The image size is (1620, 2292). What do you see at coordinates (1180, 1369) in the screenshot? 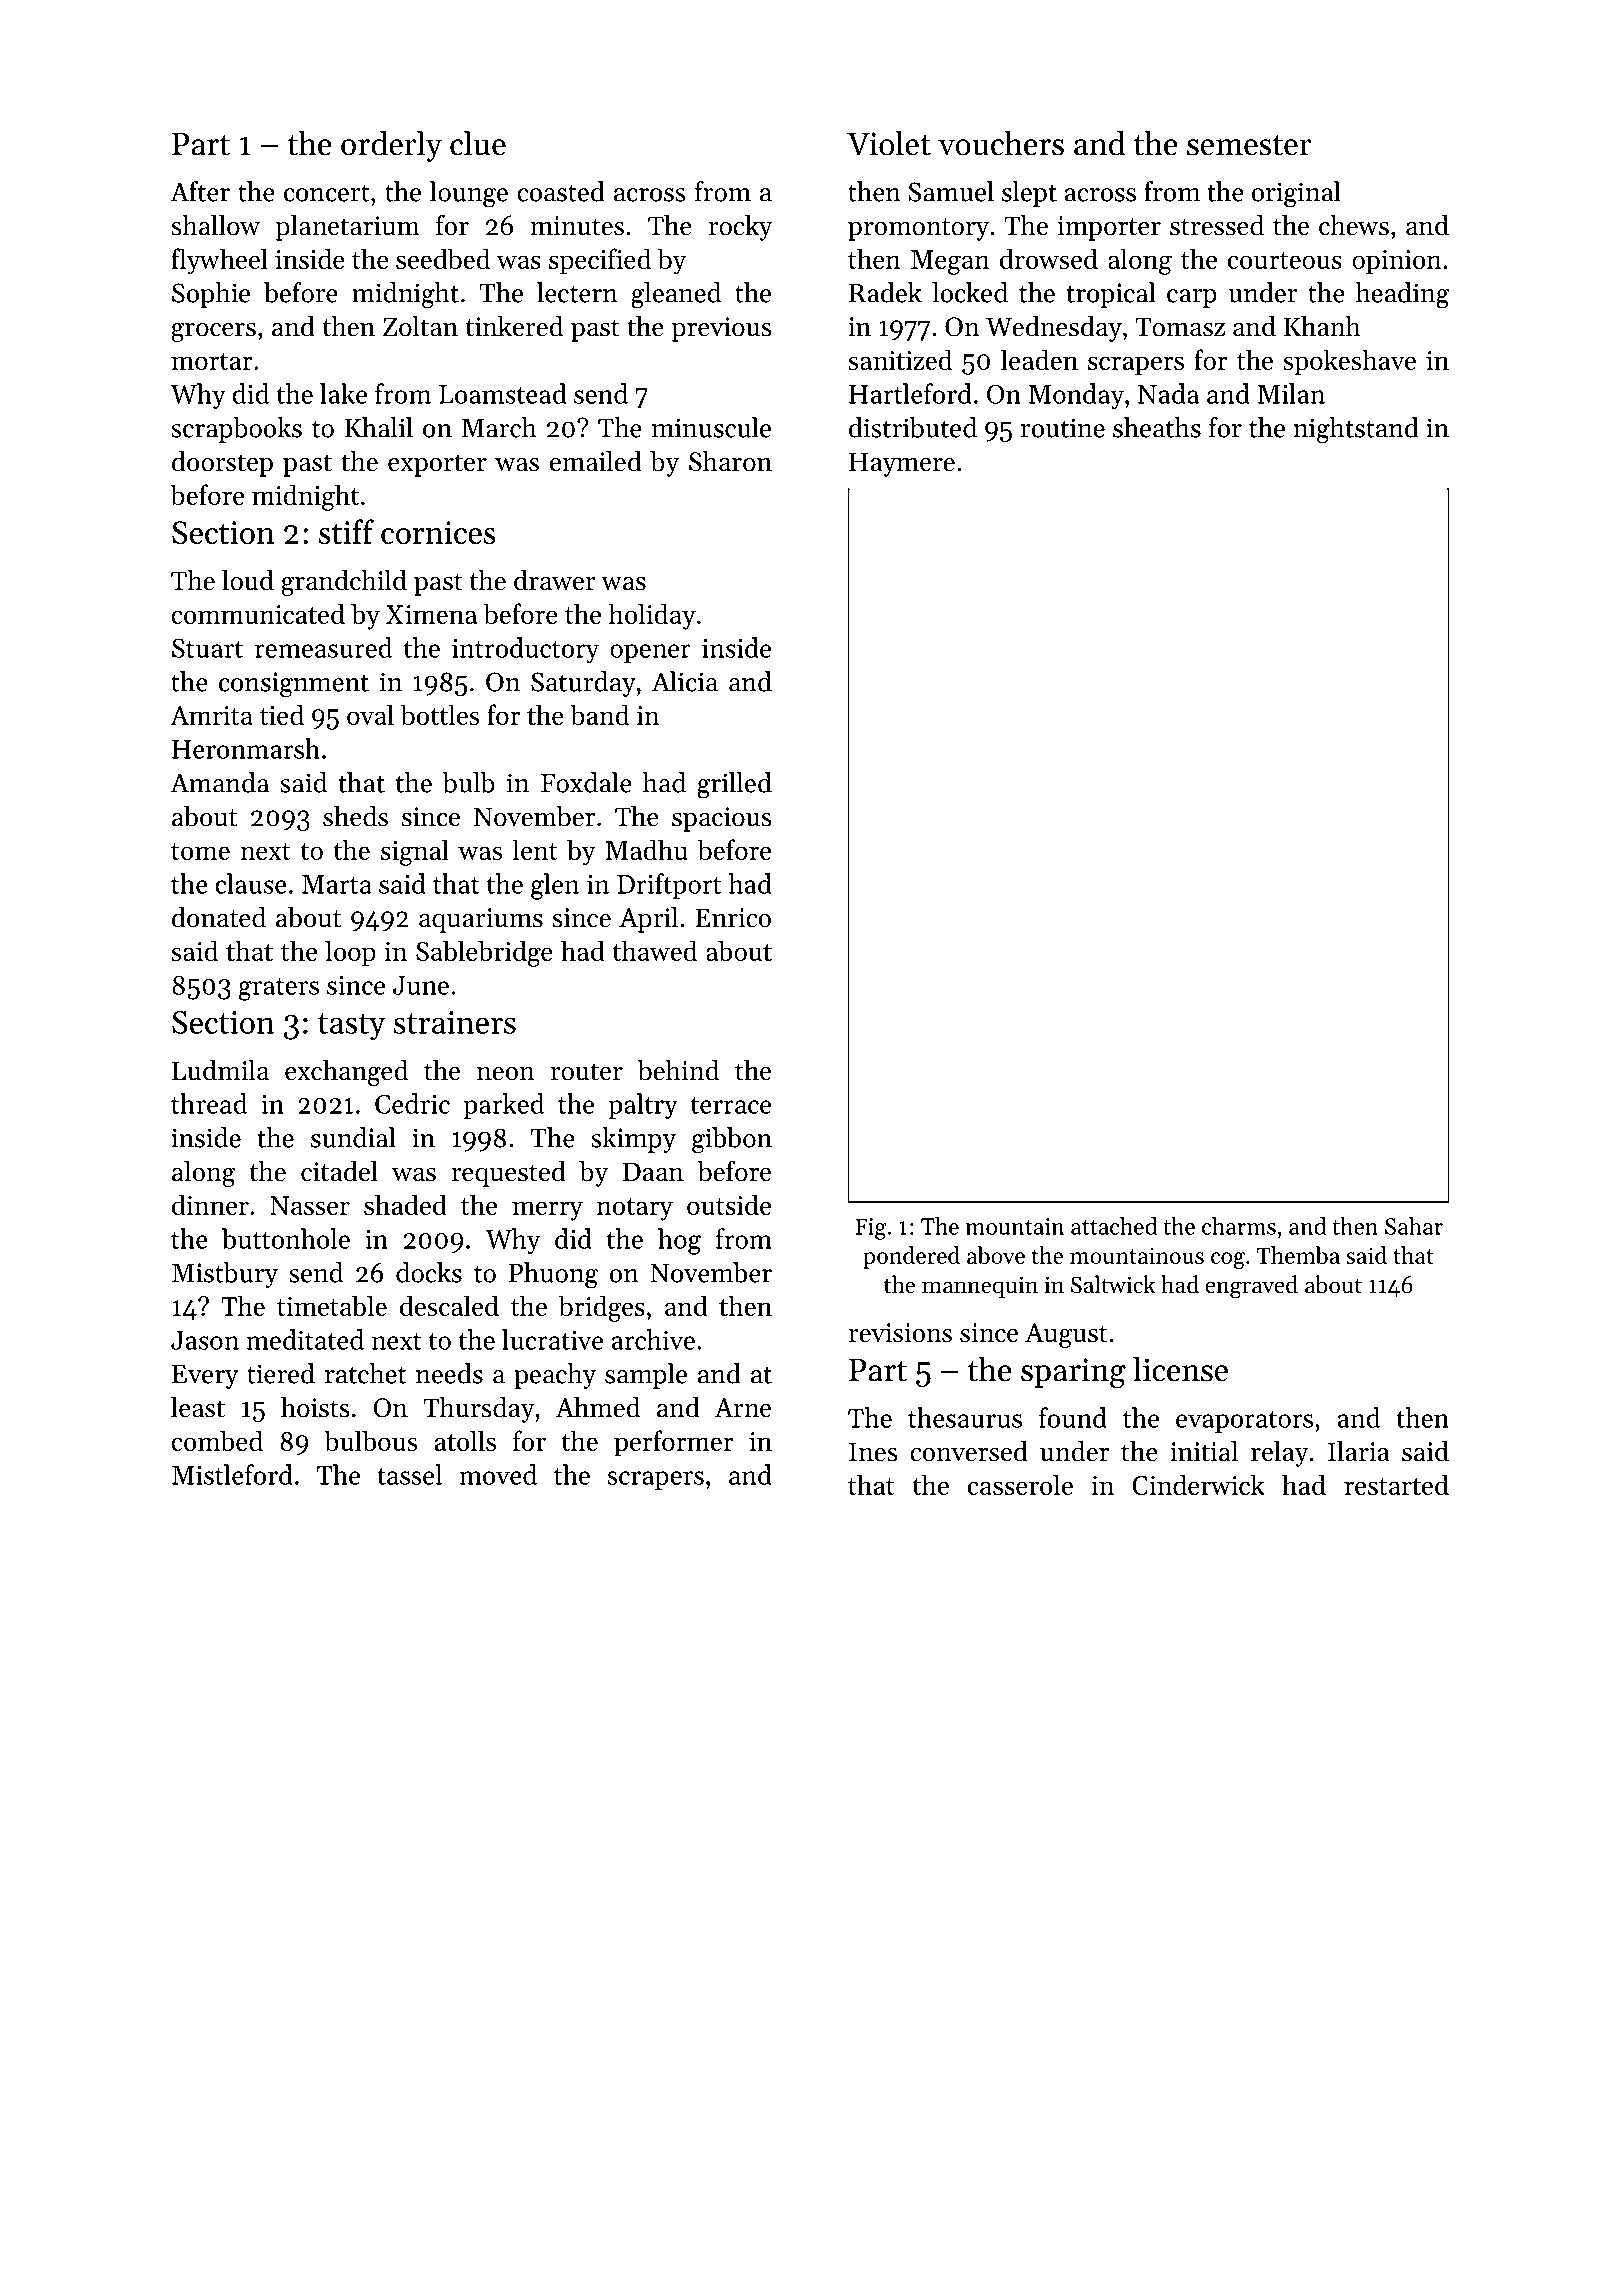
I see `license` at bounding box center [1180, 1369].
